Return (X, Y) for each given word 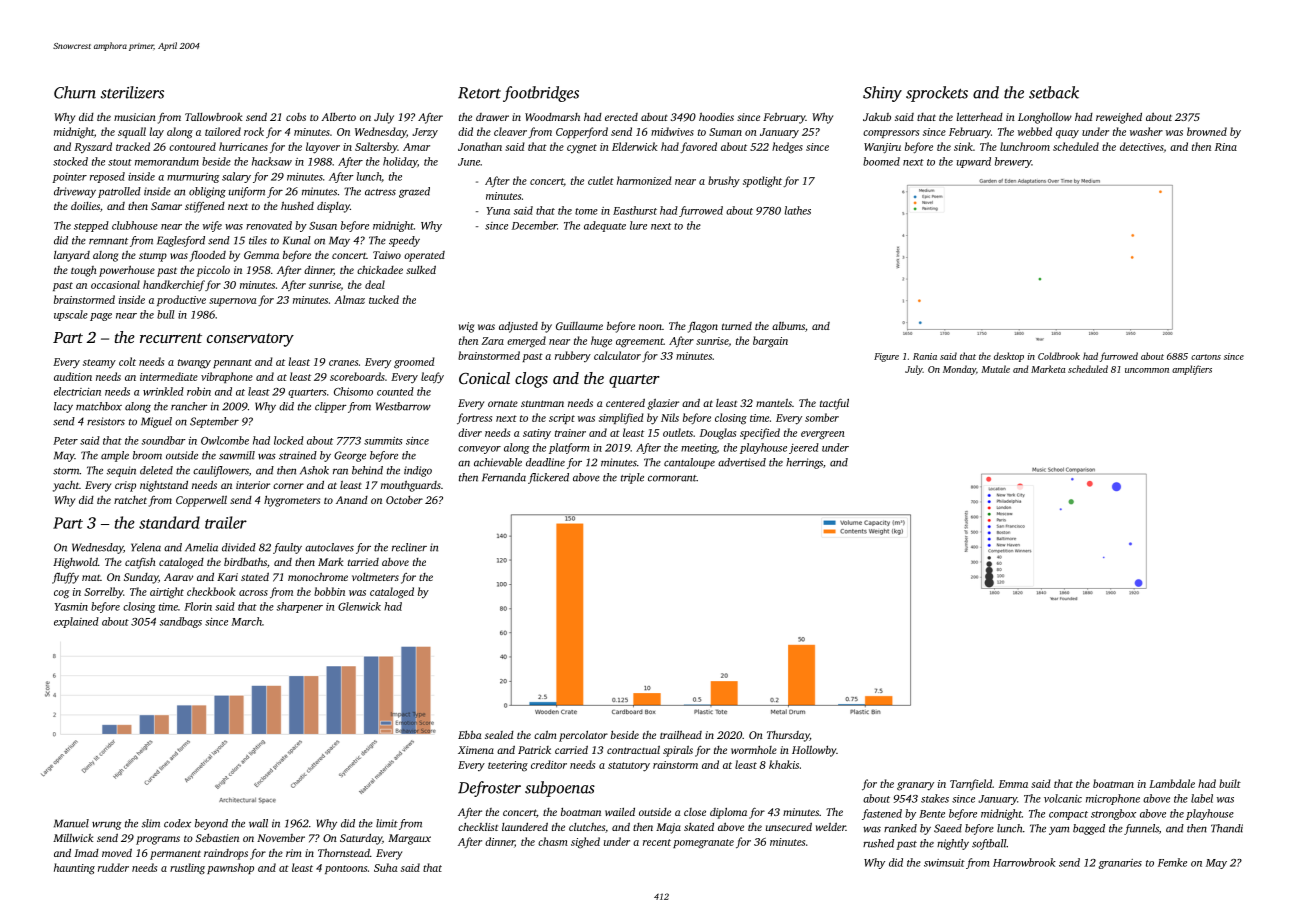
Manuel (71, 823)
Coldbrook (1059, 356)
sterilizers (132, 92)
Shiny (882, 94)
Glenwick (359, 606)
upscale (71, 315)
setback (1054, 92)
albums (788, 326)
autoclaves (329, 547)
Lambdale (1172, 783)
